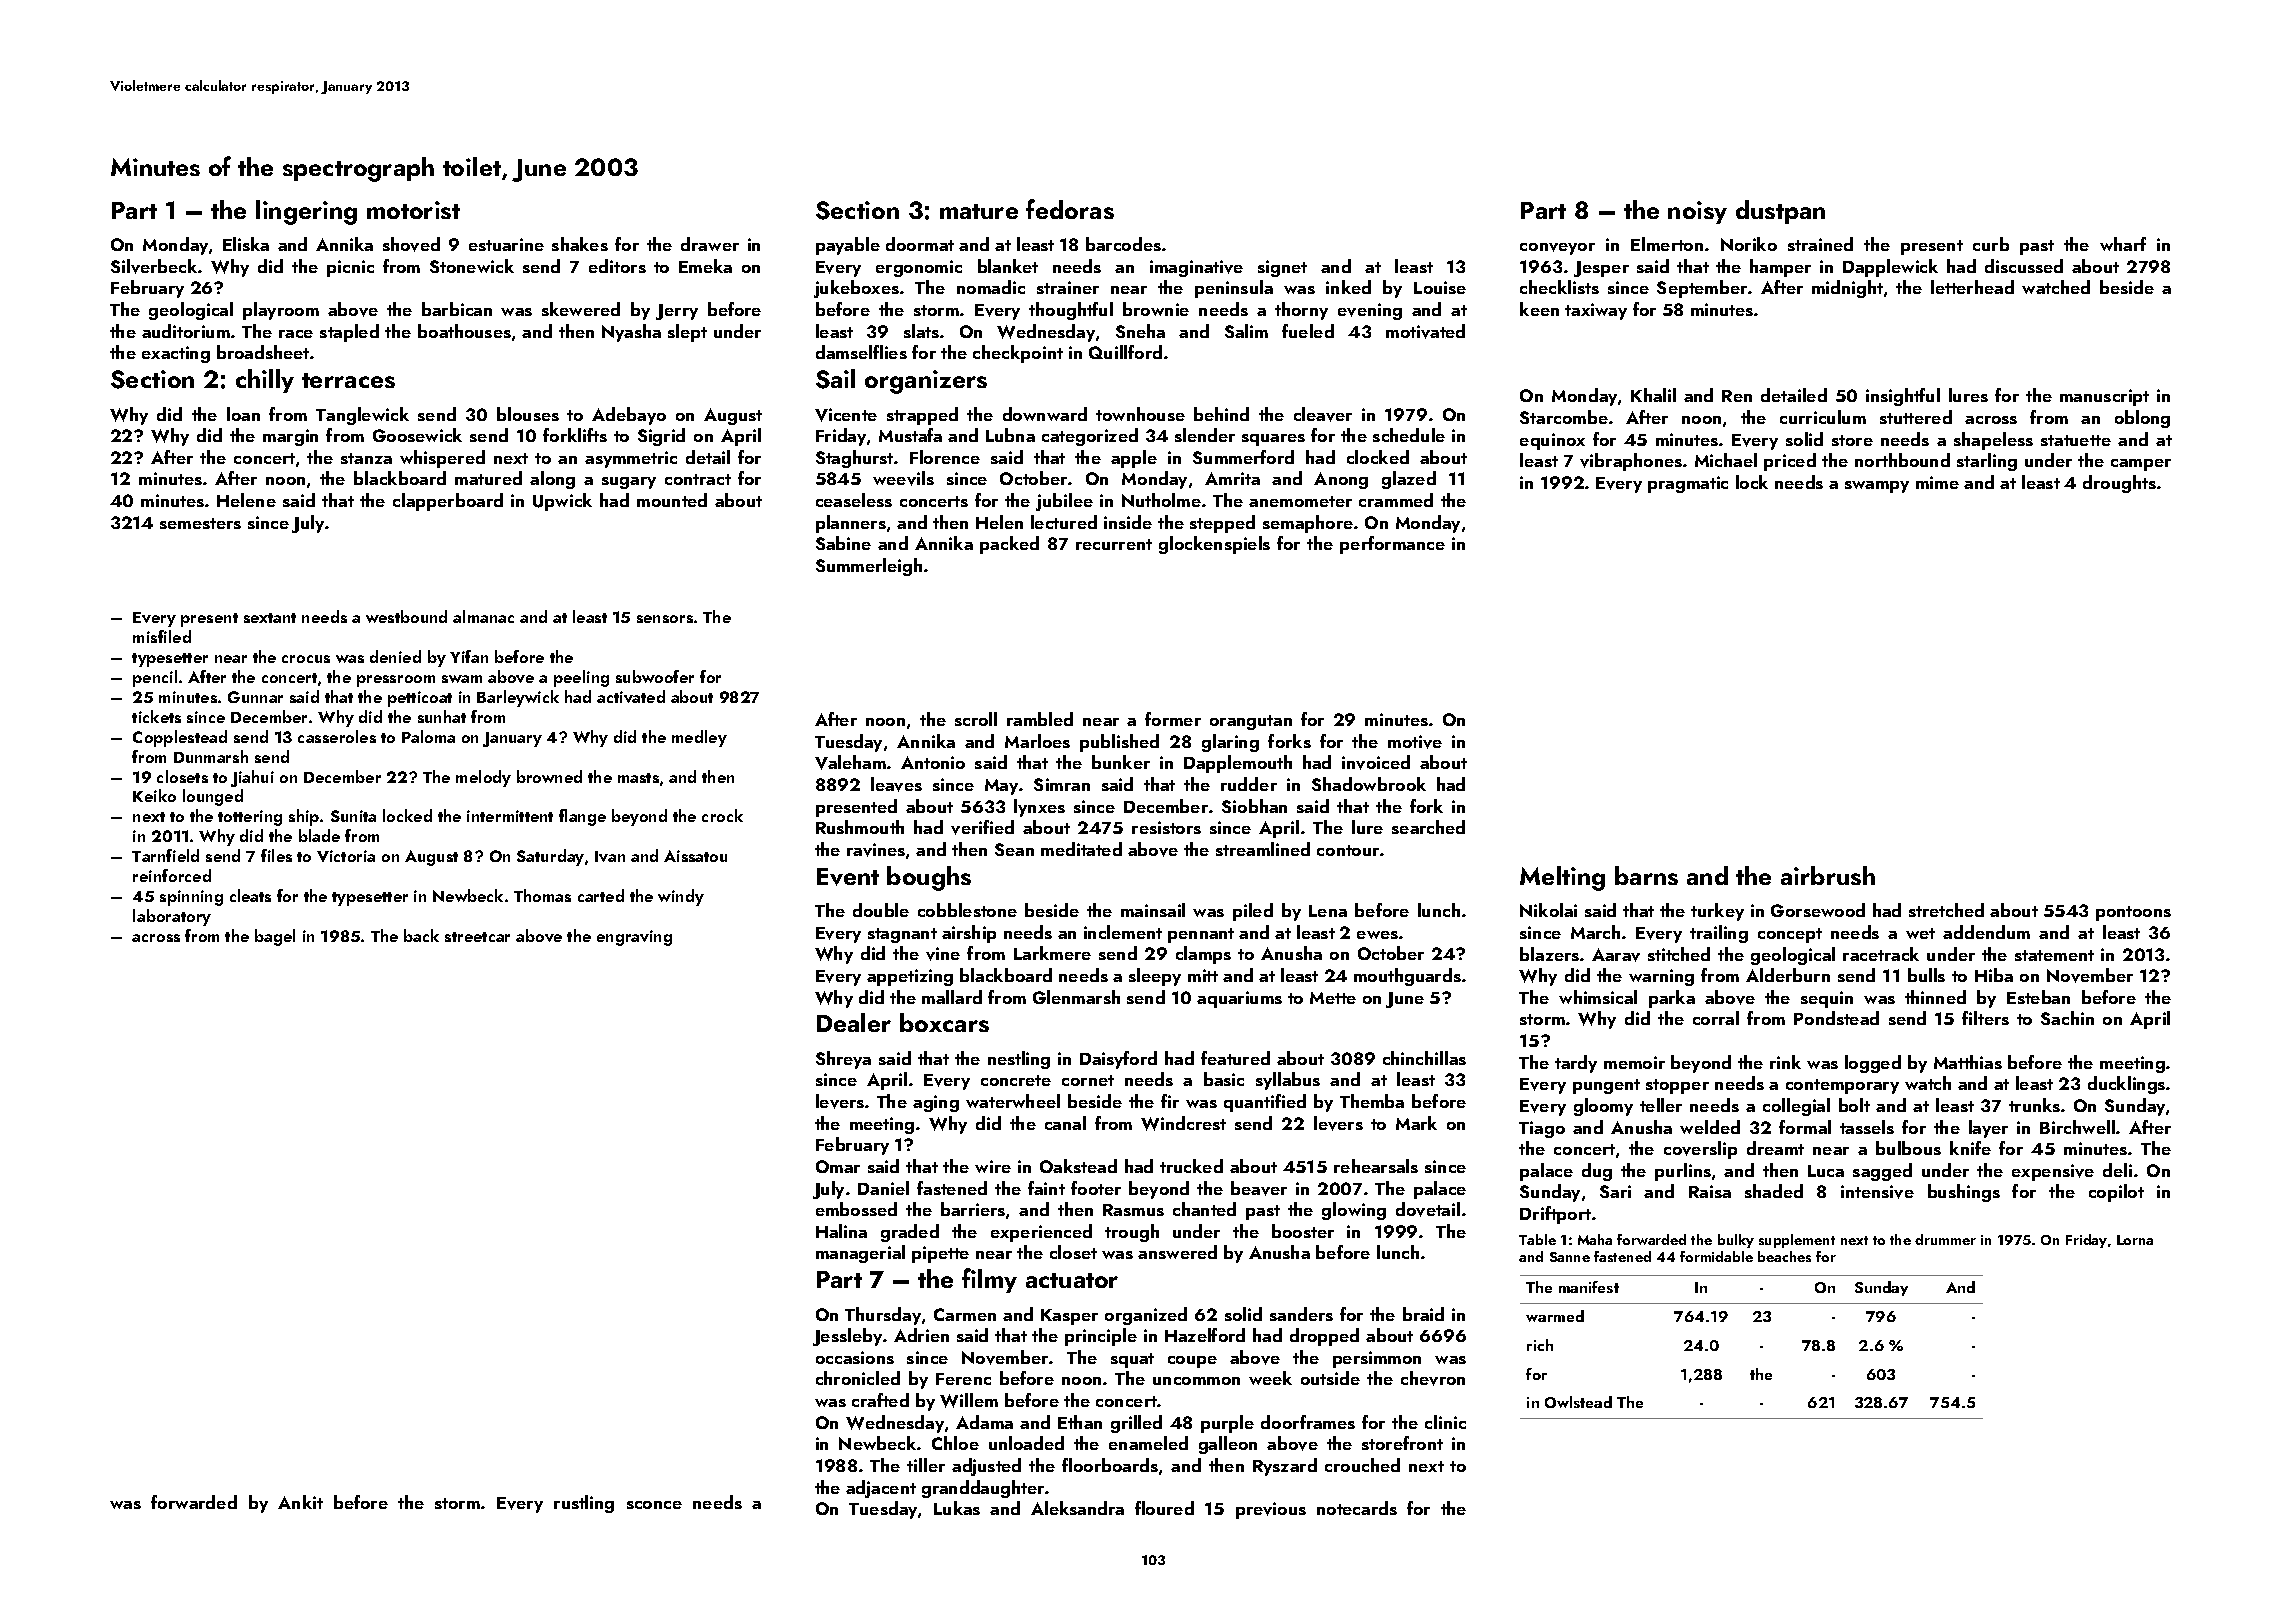 The image size is (2282, 1614). Describe the element at coordinates (1070, 209) in the screenshot. I see `fedoras` at that location.
